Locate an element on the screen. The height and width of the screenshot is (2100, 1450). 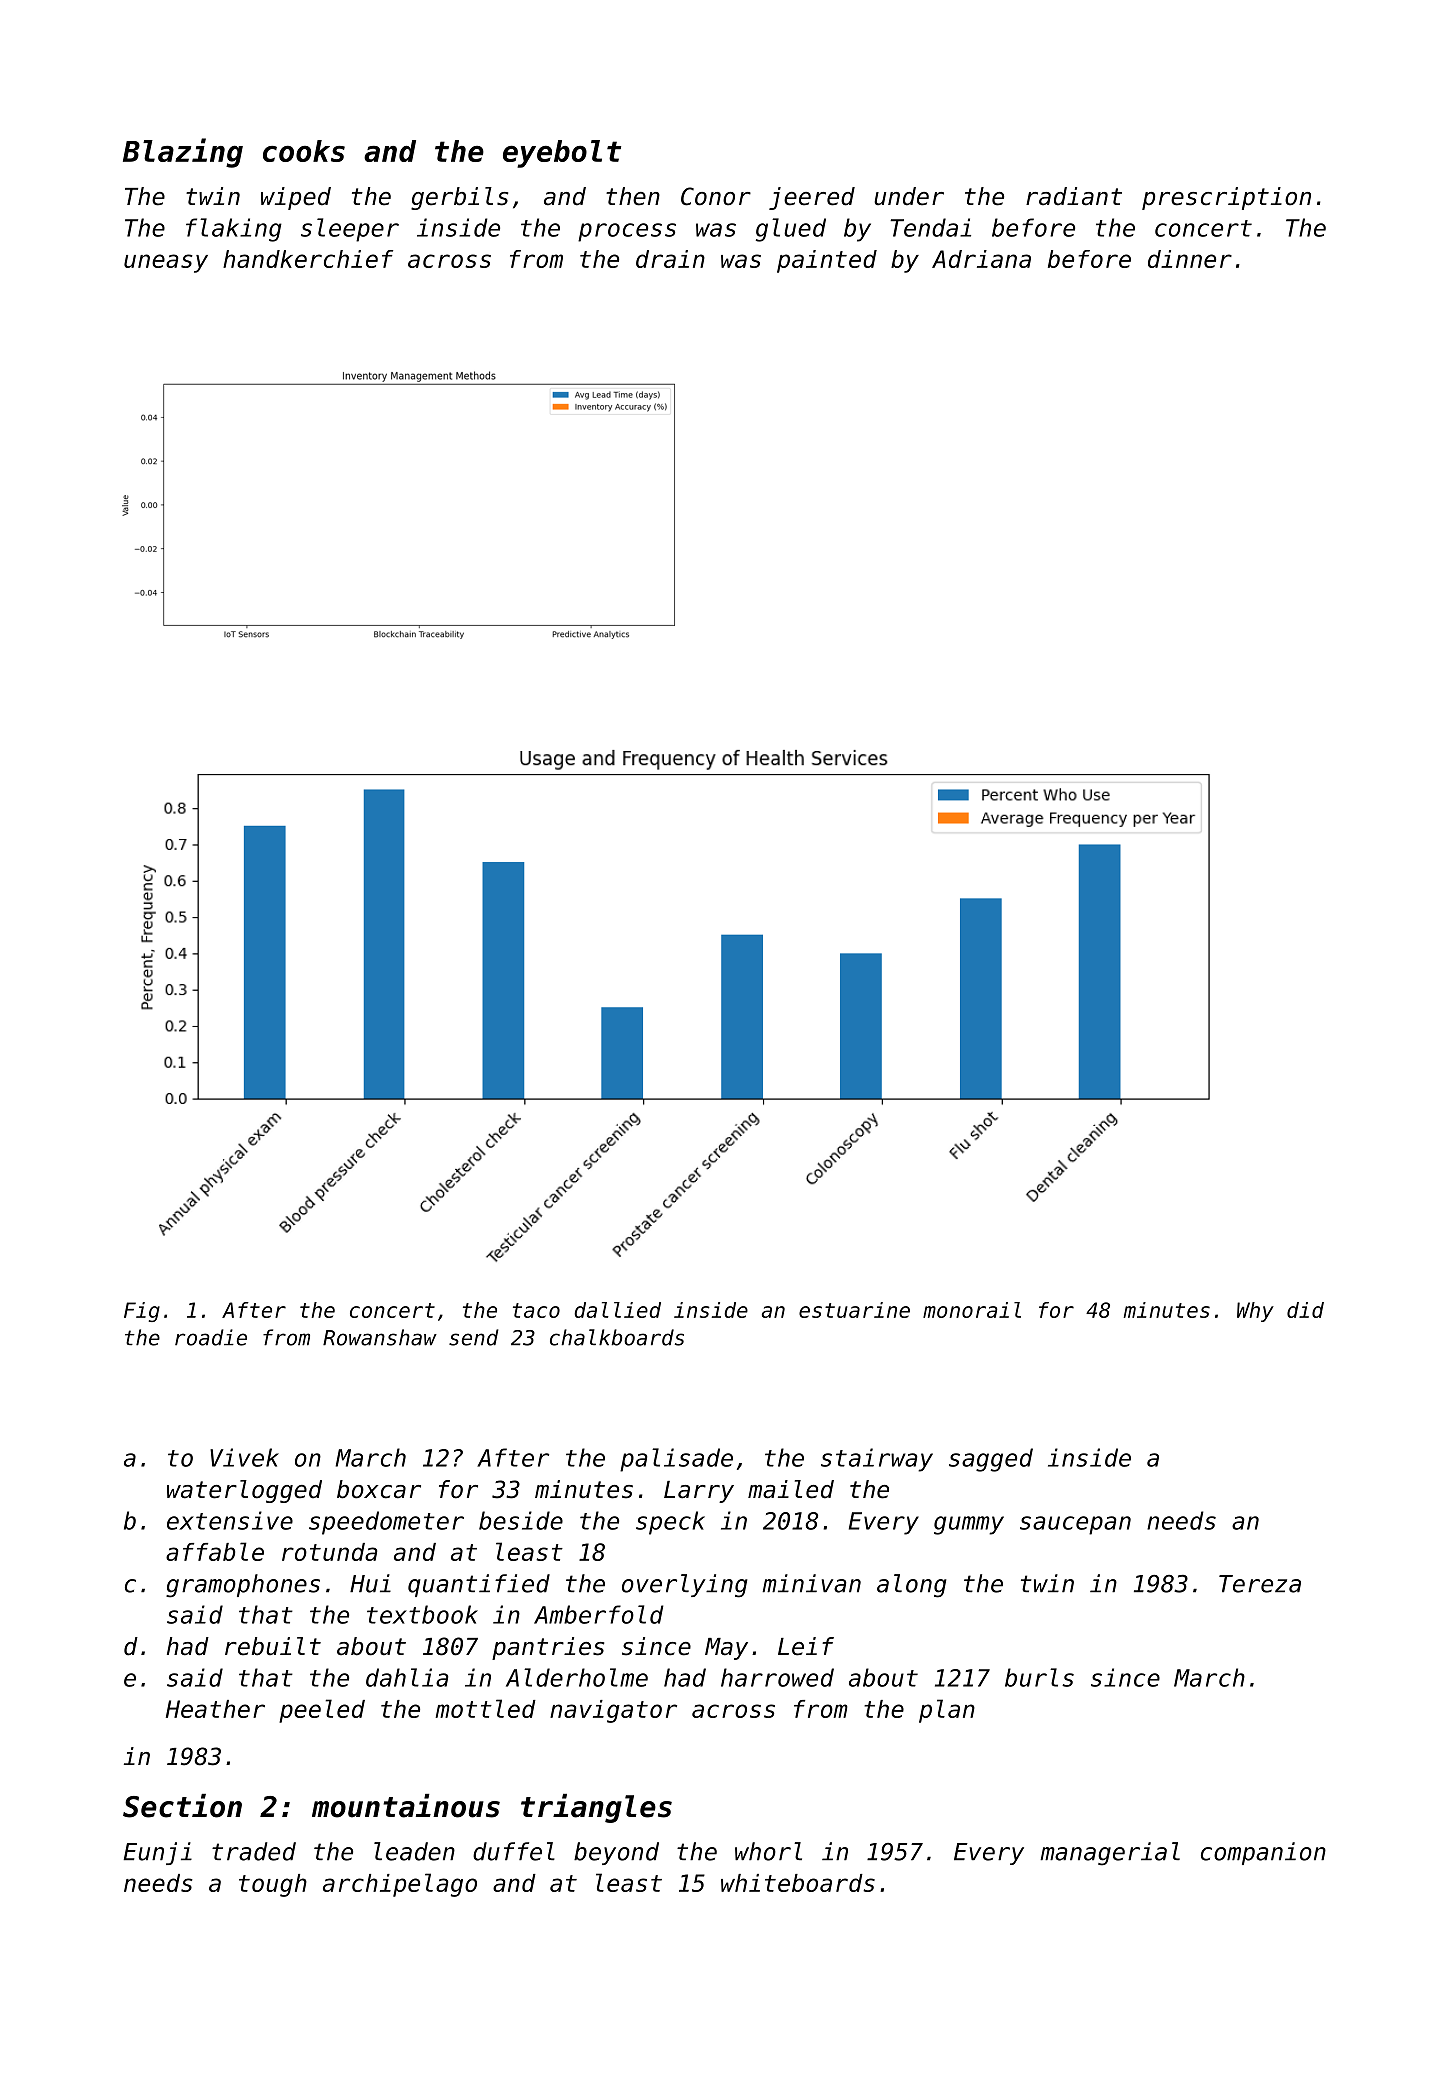
radiant is located at coordinates (1074, 196).
